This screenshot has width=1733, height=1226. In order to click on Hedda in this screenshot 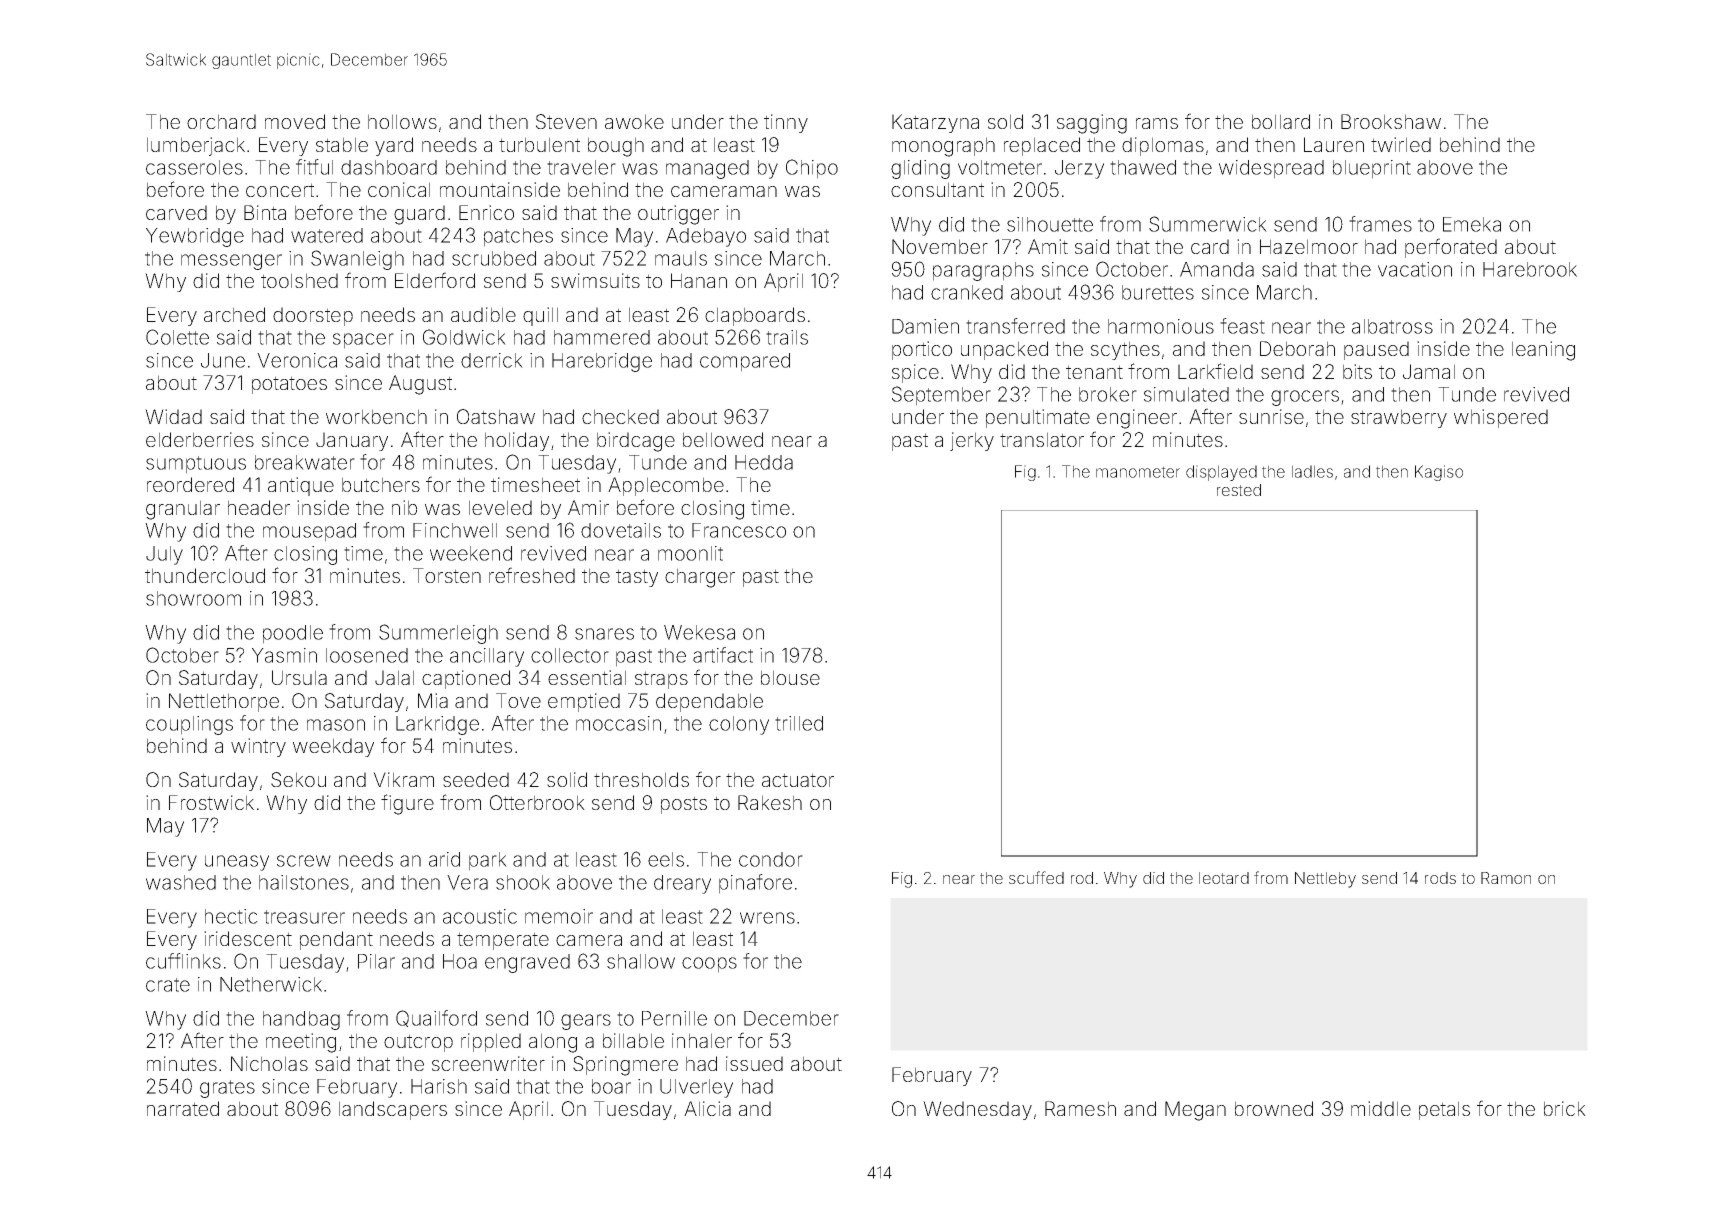, I will do `click(764, 462)`.
